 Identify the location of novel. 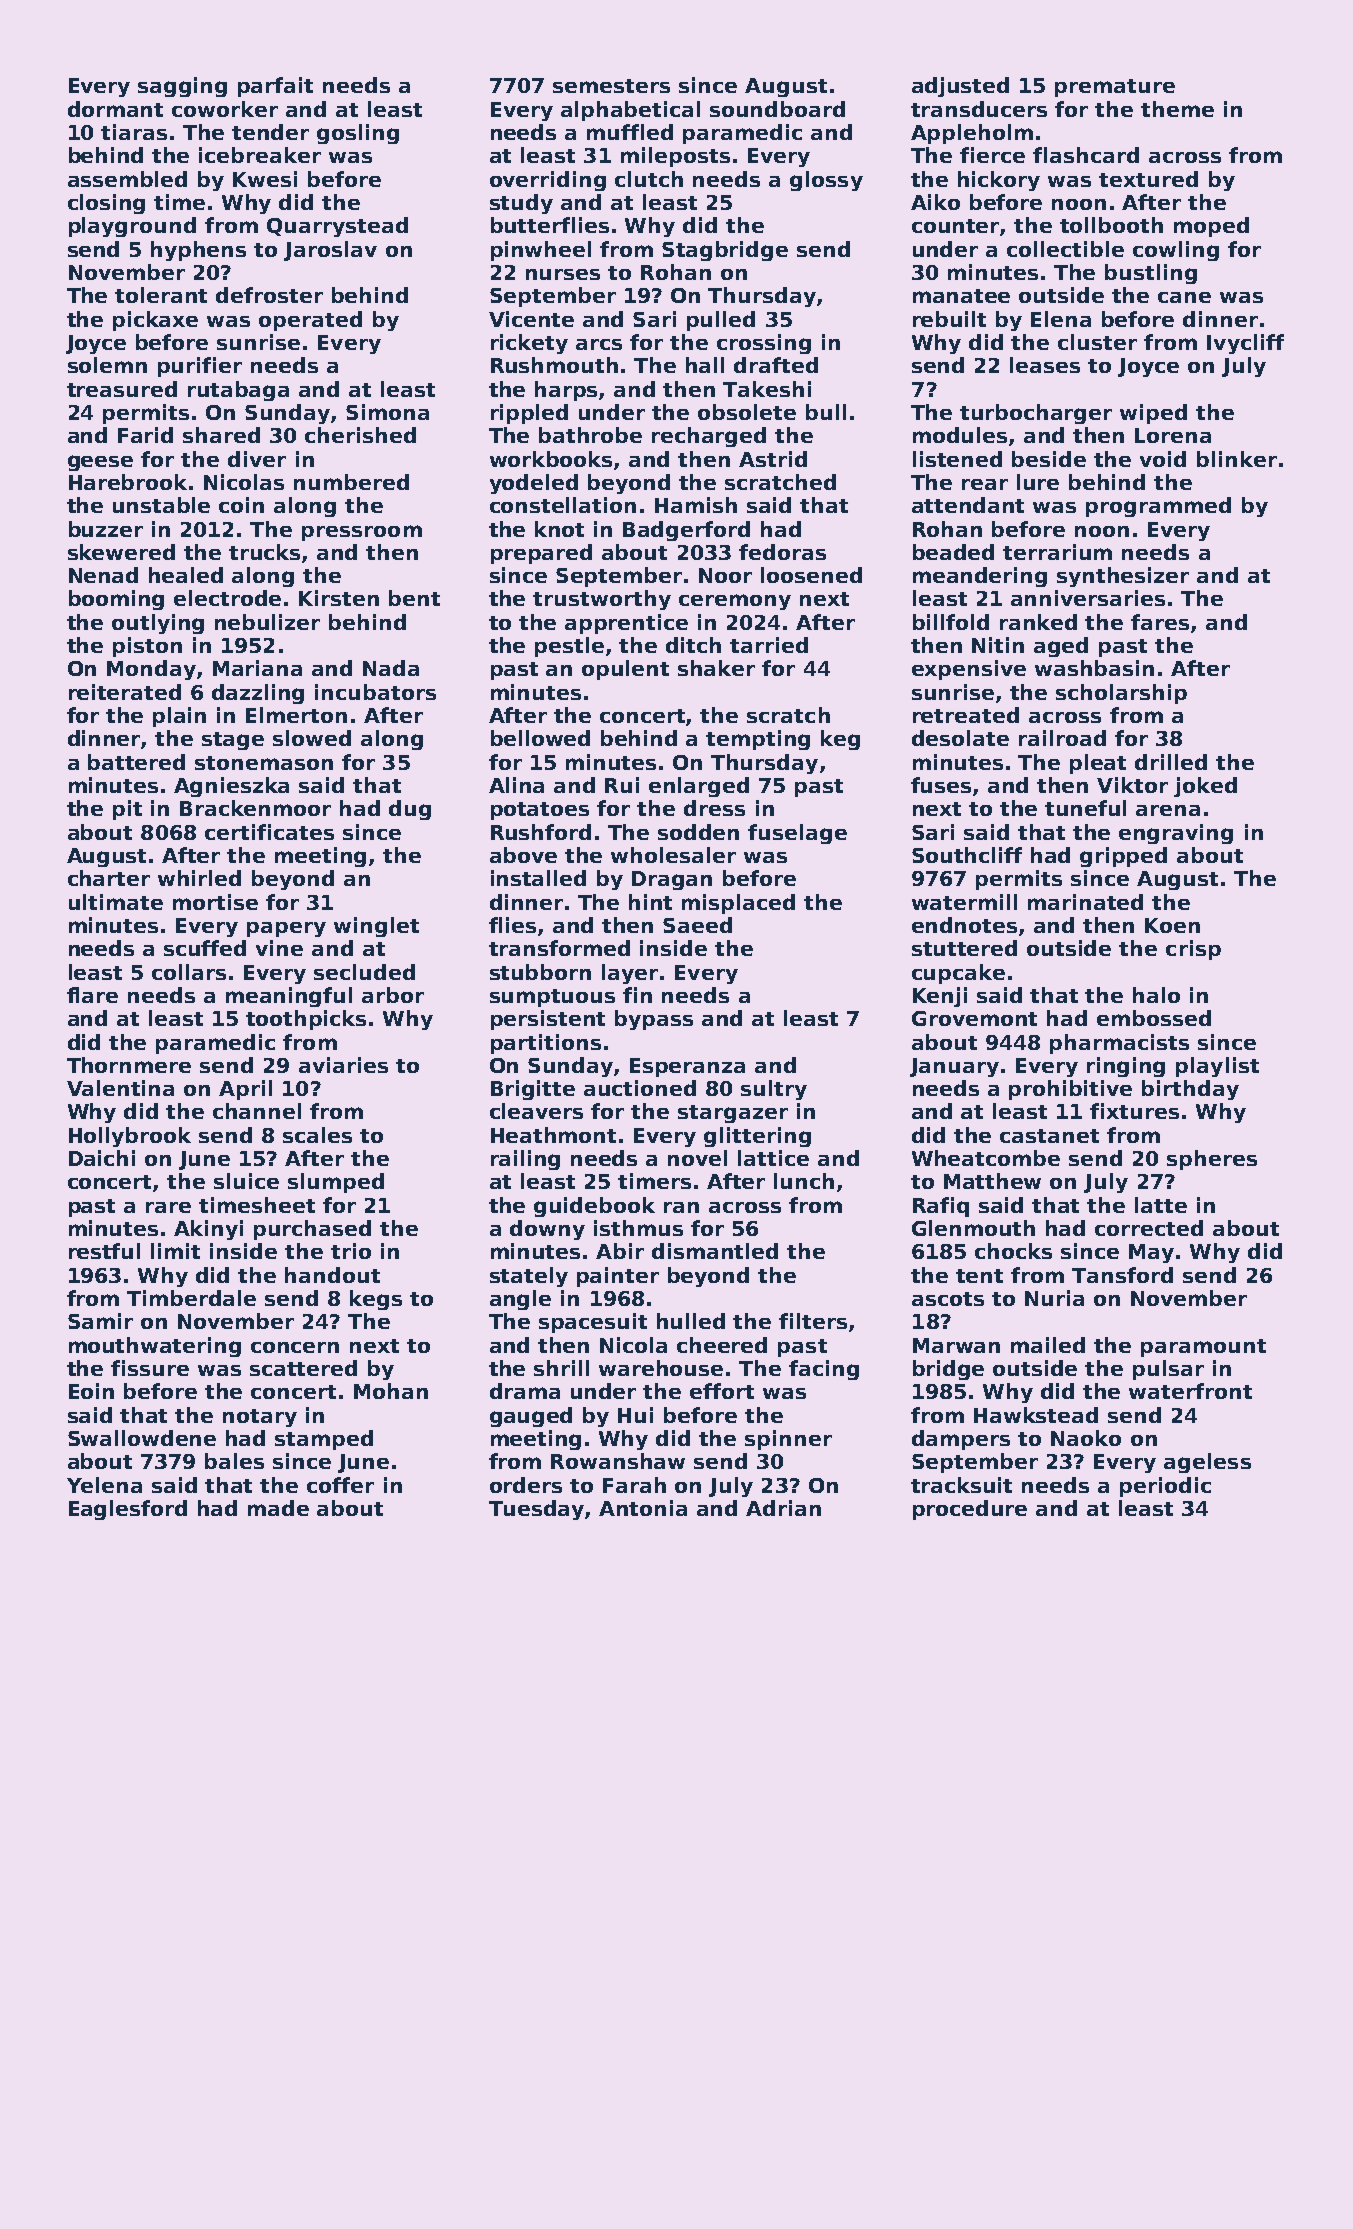
(697, 1158).
